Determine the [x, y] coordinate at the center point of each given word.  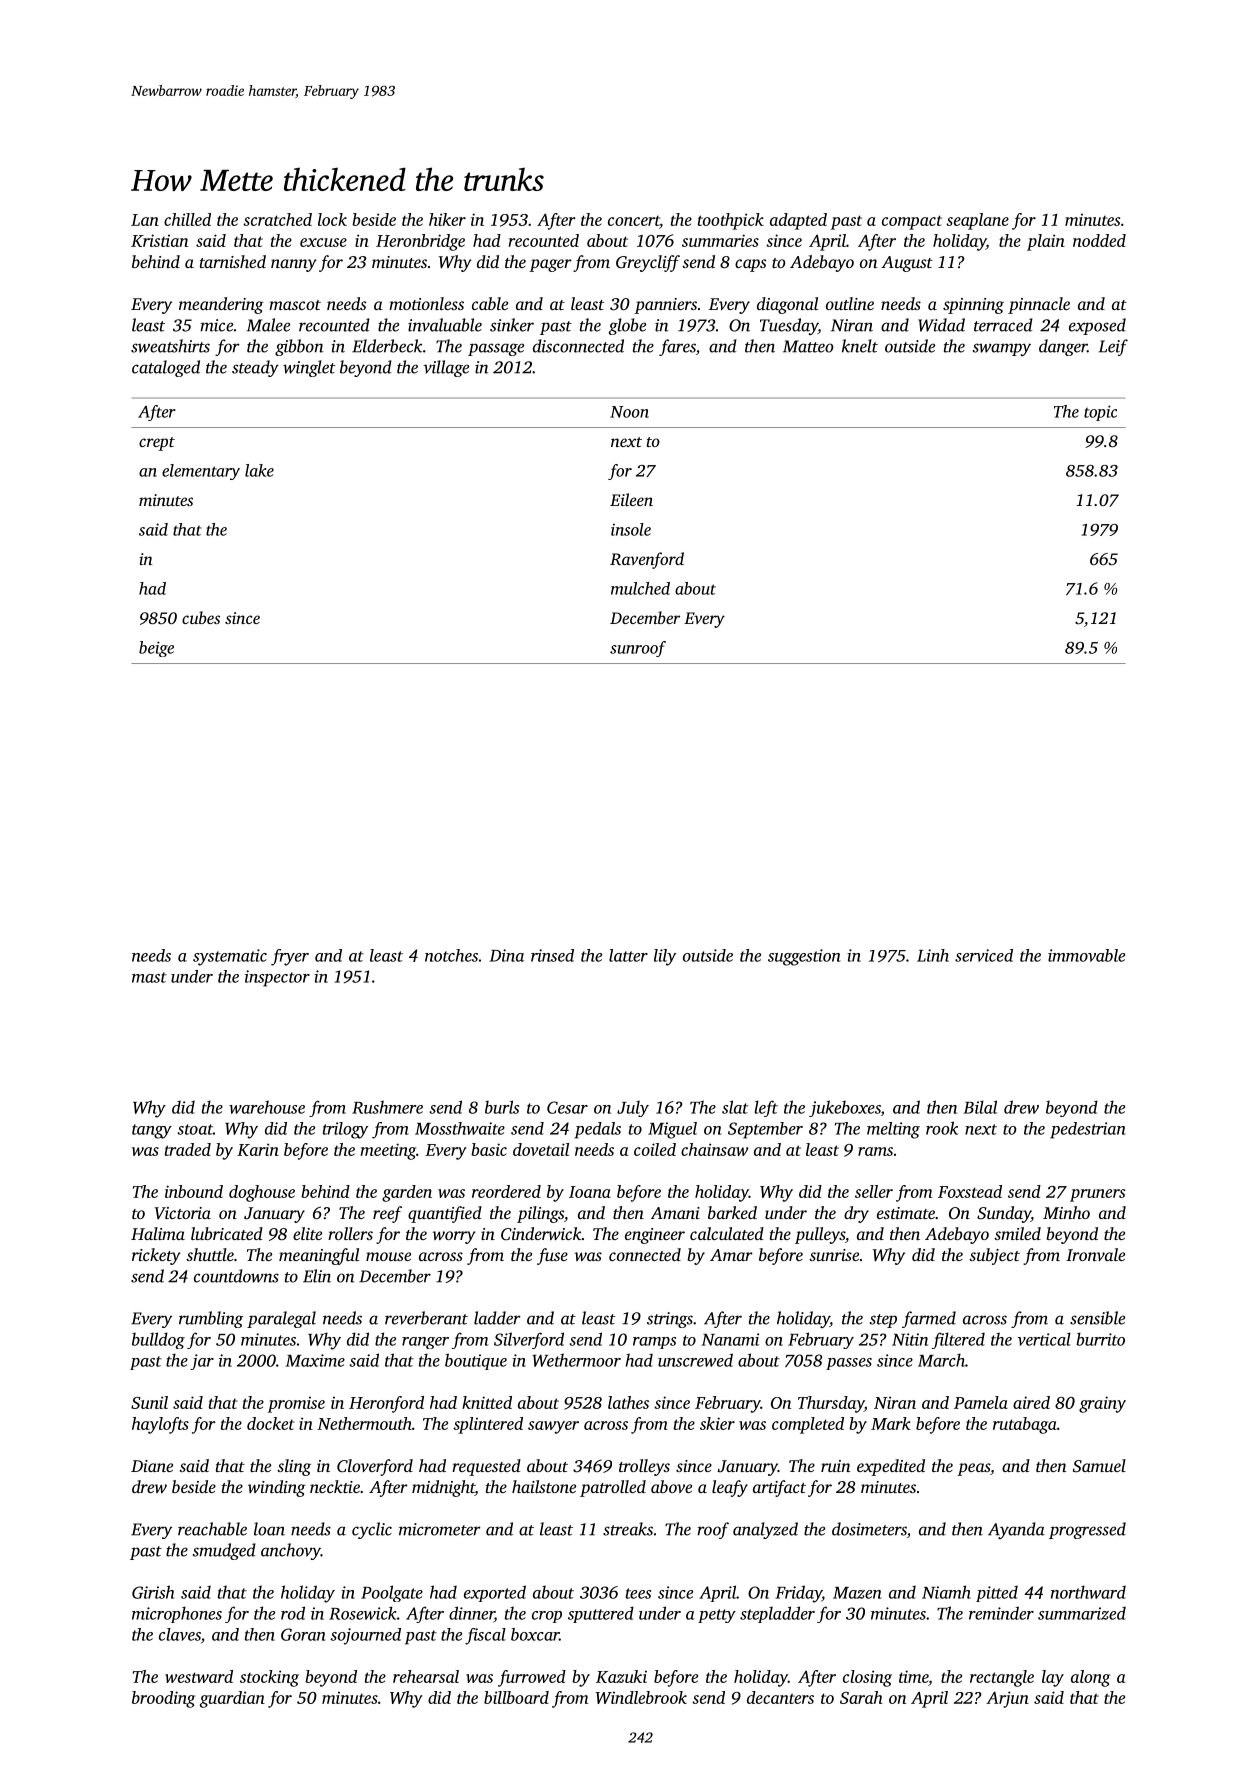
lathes [628, 1402]
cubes [201, 617]
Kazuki [621, 1676]
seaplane [977, 221]
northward [1088, 1592]
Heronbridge [420, 242]
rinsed [552, 955]
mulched [640, 588]
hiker [447, 219]
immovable [1086, 955]
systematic [230, 957]
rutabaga [1025, 1425]
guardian [232, 1699]
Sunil [149, 1402]
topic [1100, 413]
